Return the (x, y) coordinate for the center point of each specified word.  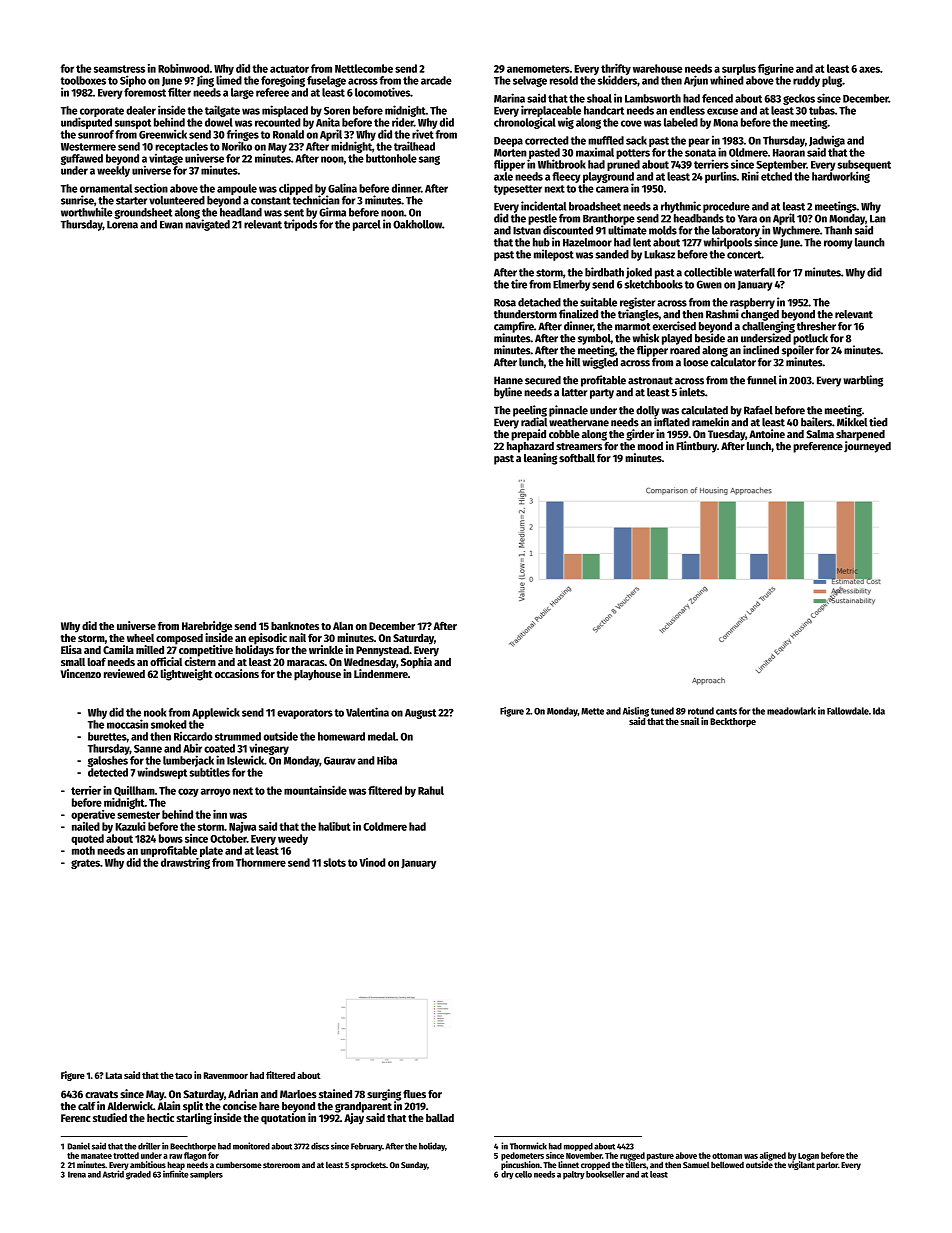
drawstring (185, 863)
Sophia (416, 663)
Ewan (171, 225)
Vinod (372, 862)
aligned (773, 1156)
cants (726, 711)
